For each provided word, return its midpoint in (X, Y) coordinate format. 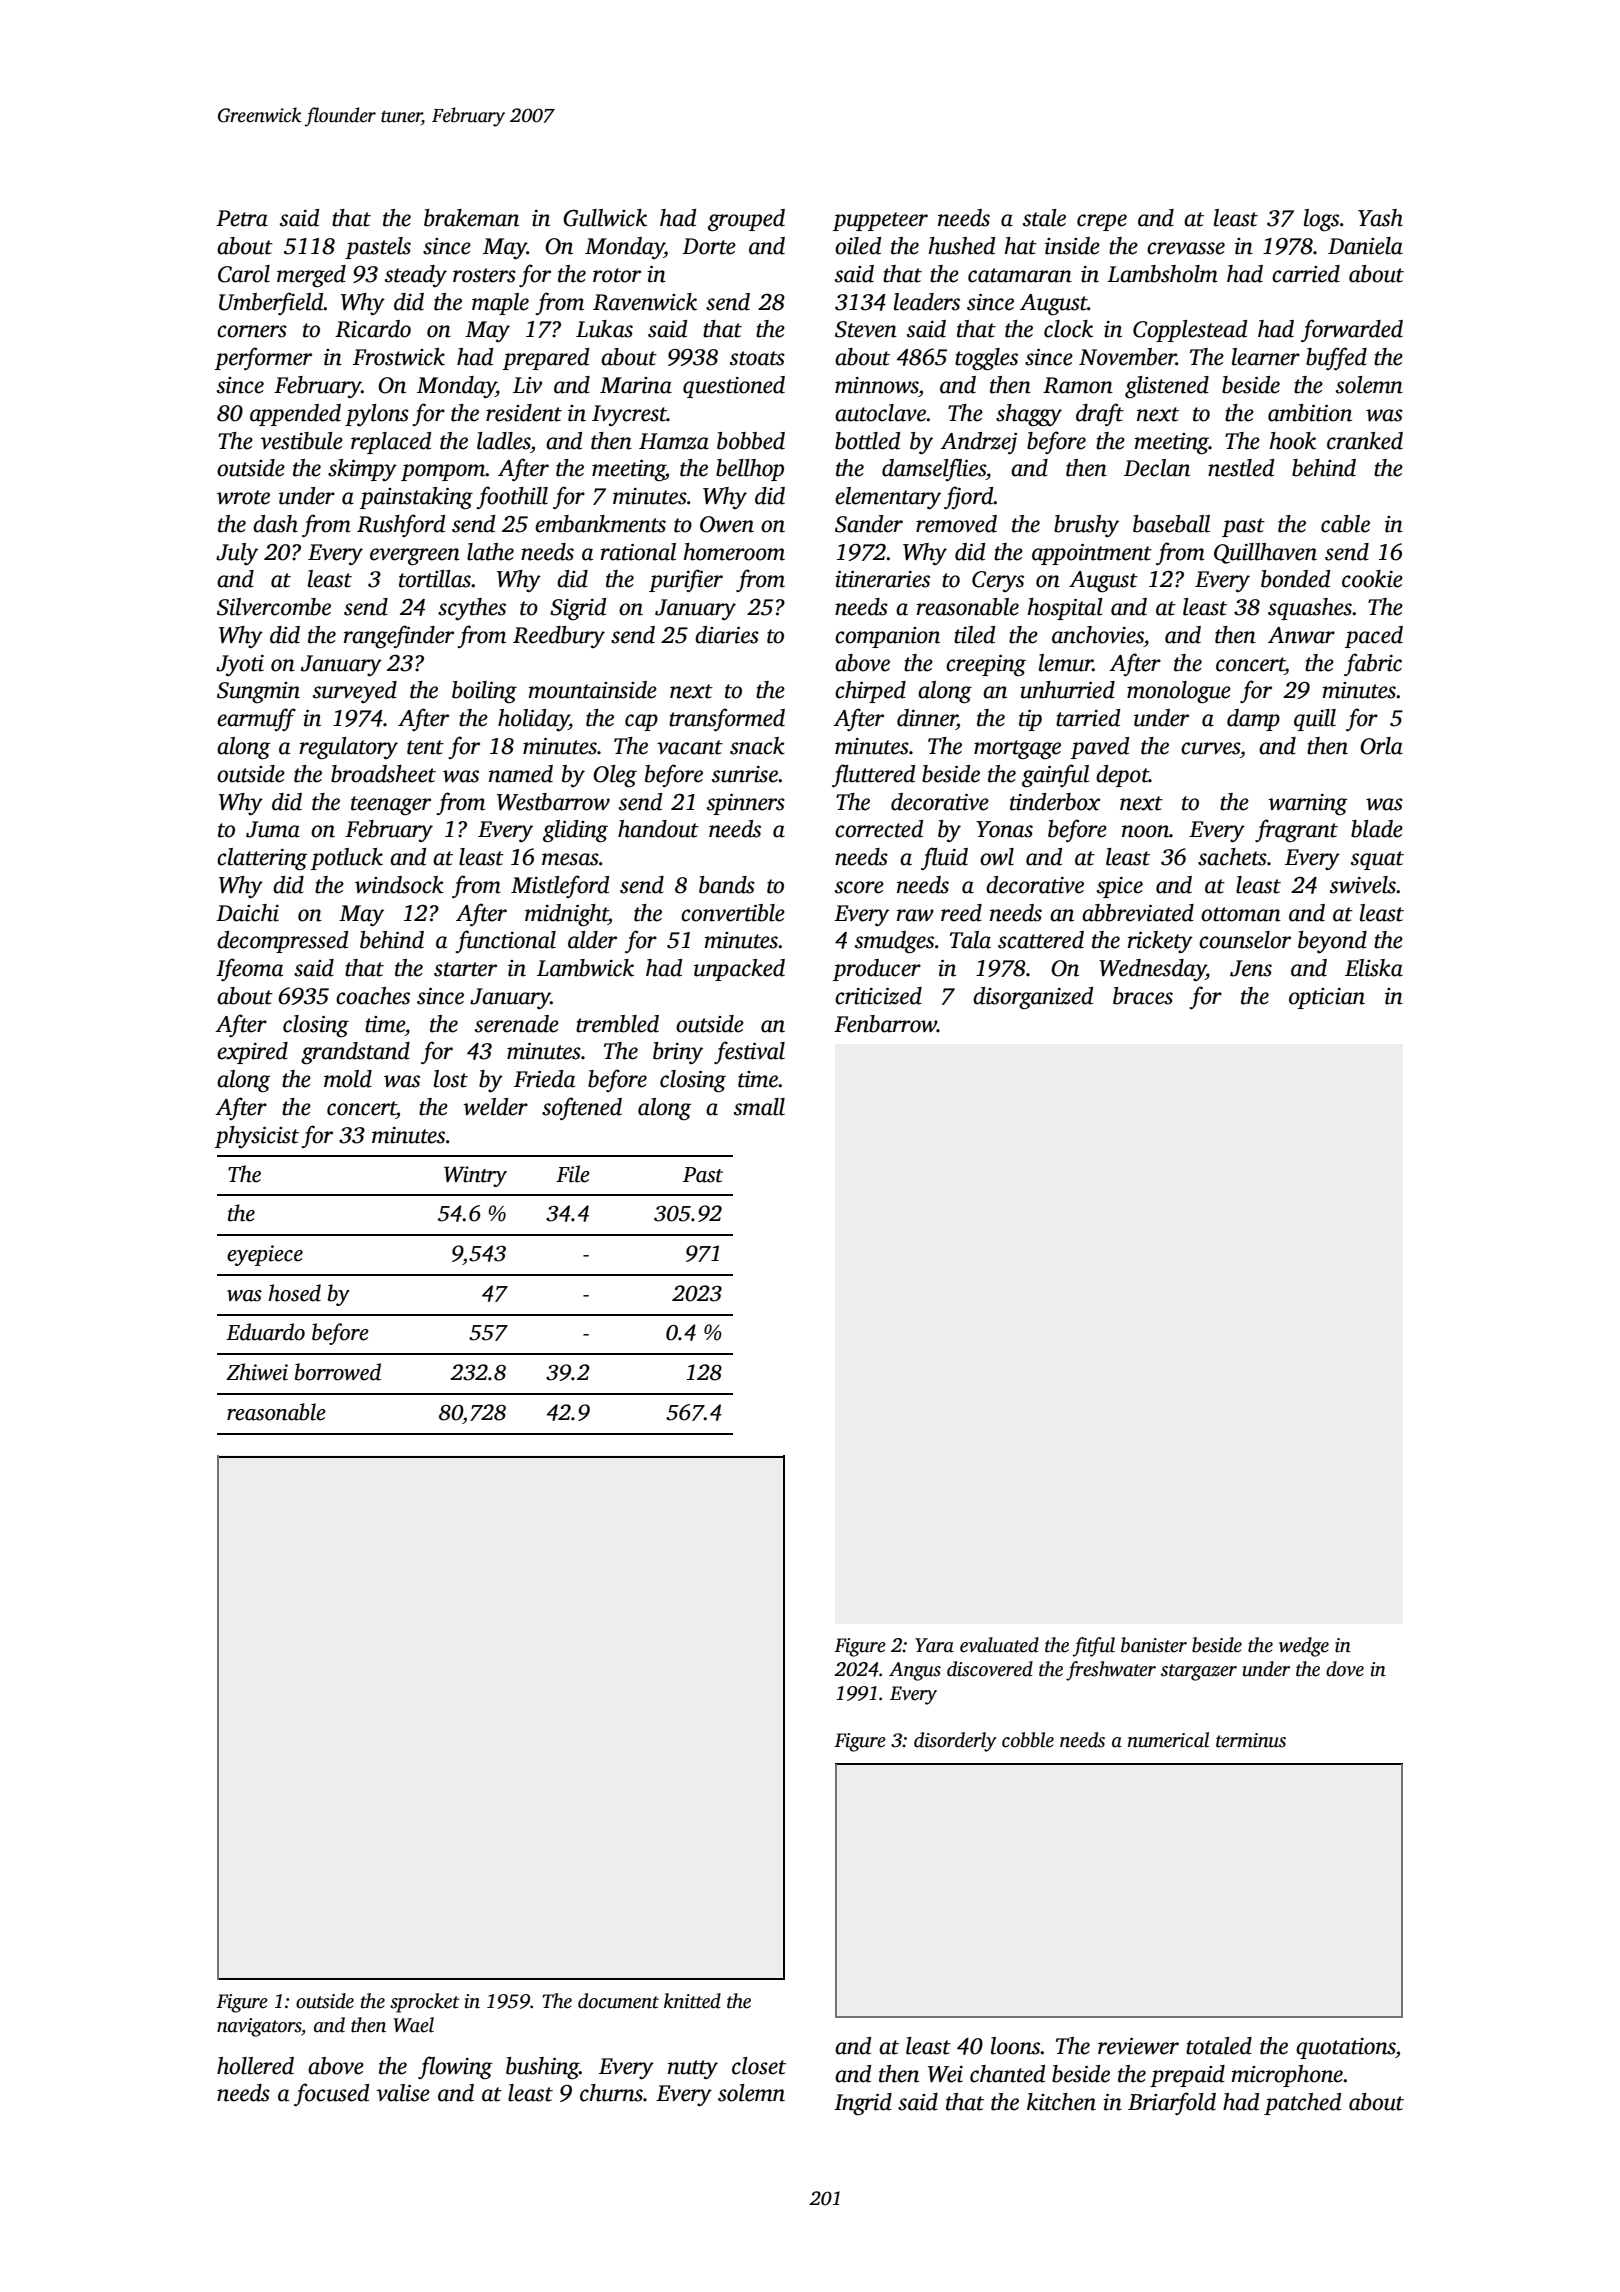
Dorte (709, 246)
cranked (1365, 441)
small (759, 1107)
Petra (242, 218)
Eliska (1374, 968)
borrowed (338, 1372)
